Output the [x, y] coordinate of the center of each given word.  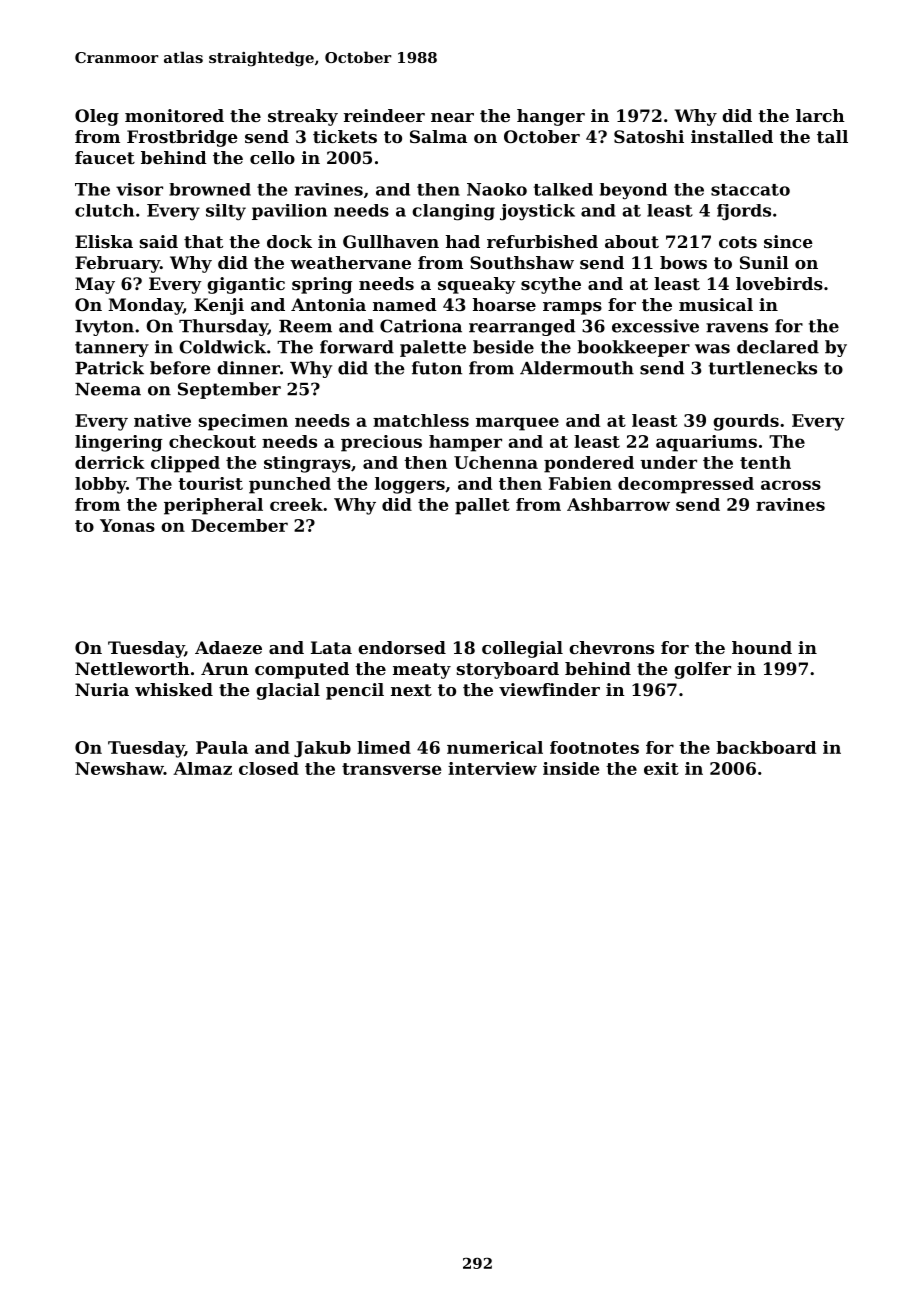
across [791, 485]
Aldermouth [577, 368]
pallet [482, 506]
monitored [174, 115]
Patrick [109, 368]
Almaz [202, 768]
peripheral [213, 506]
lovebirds [779, 283]
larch [820, 115]
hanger [551, 117]
